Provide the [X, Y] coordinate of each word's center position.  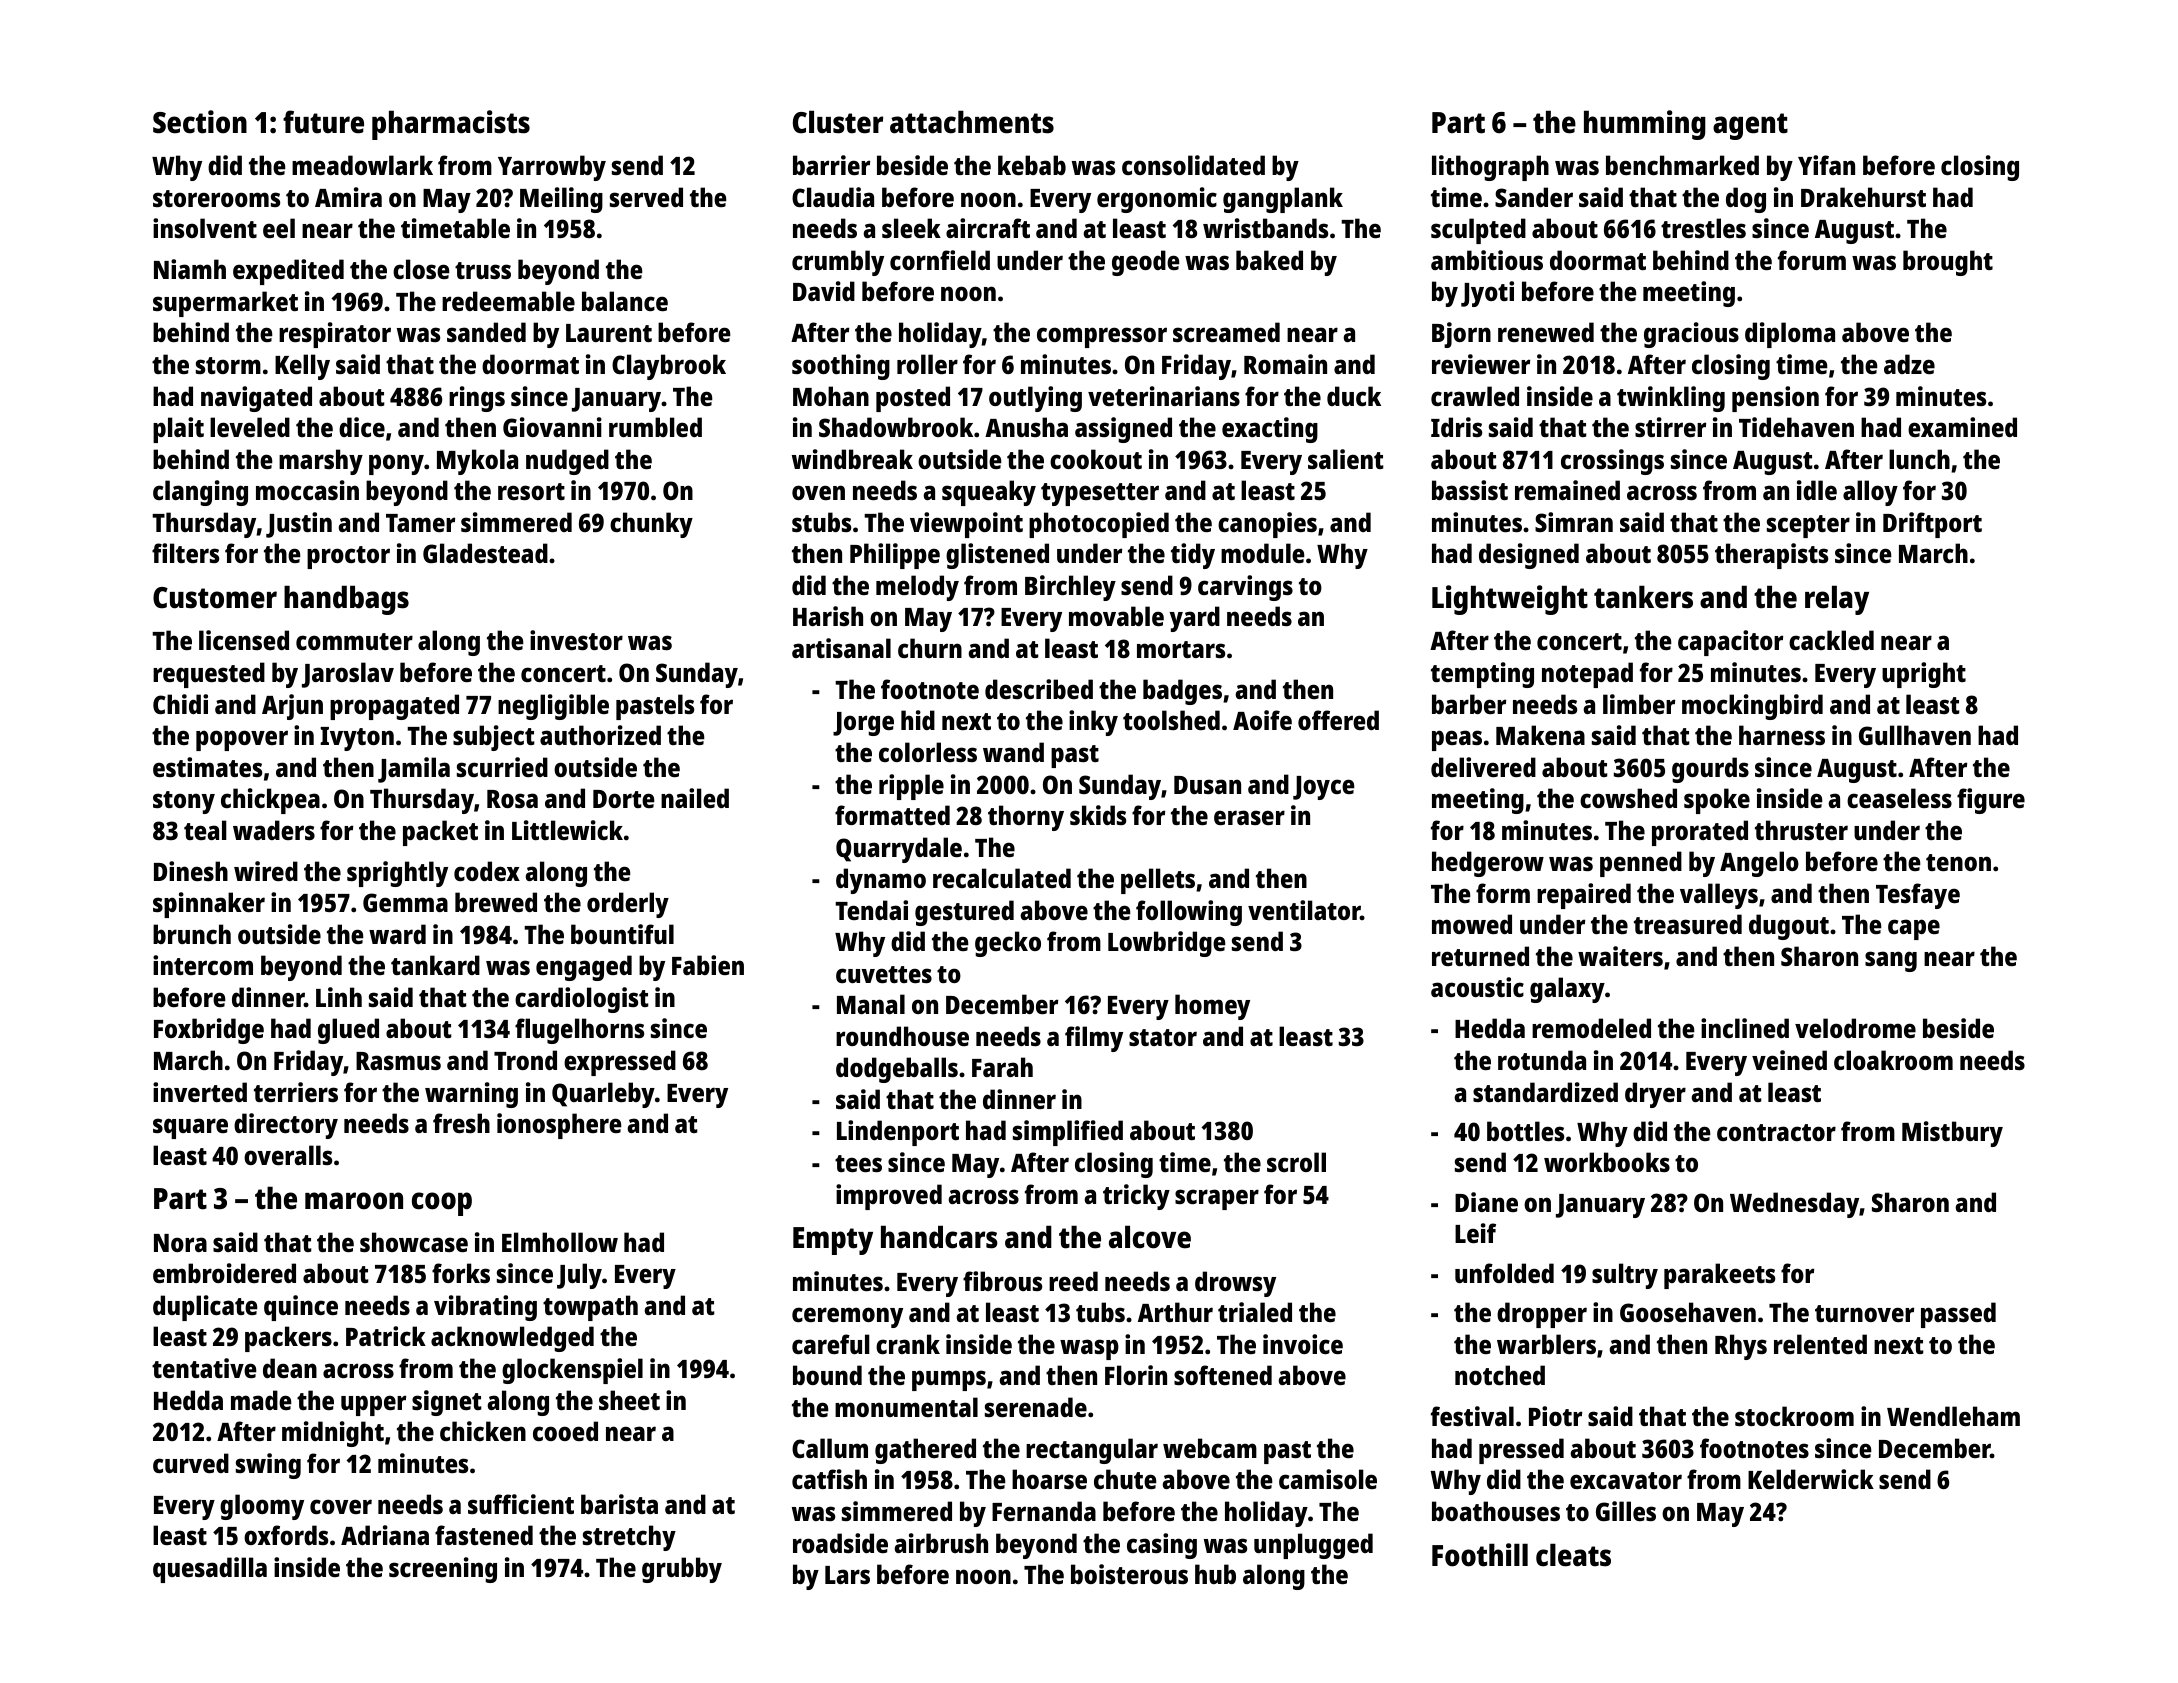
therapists [1771, 556]
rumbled [655, 427]
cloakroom [1893, 1060]
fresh [461, 1123]
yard [1194, 619]
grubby [682, 1570]
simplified [1068, 1133]
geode [1146, 263]
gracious [1691, 335]
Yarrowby [552, 168]
